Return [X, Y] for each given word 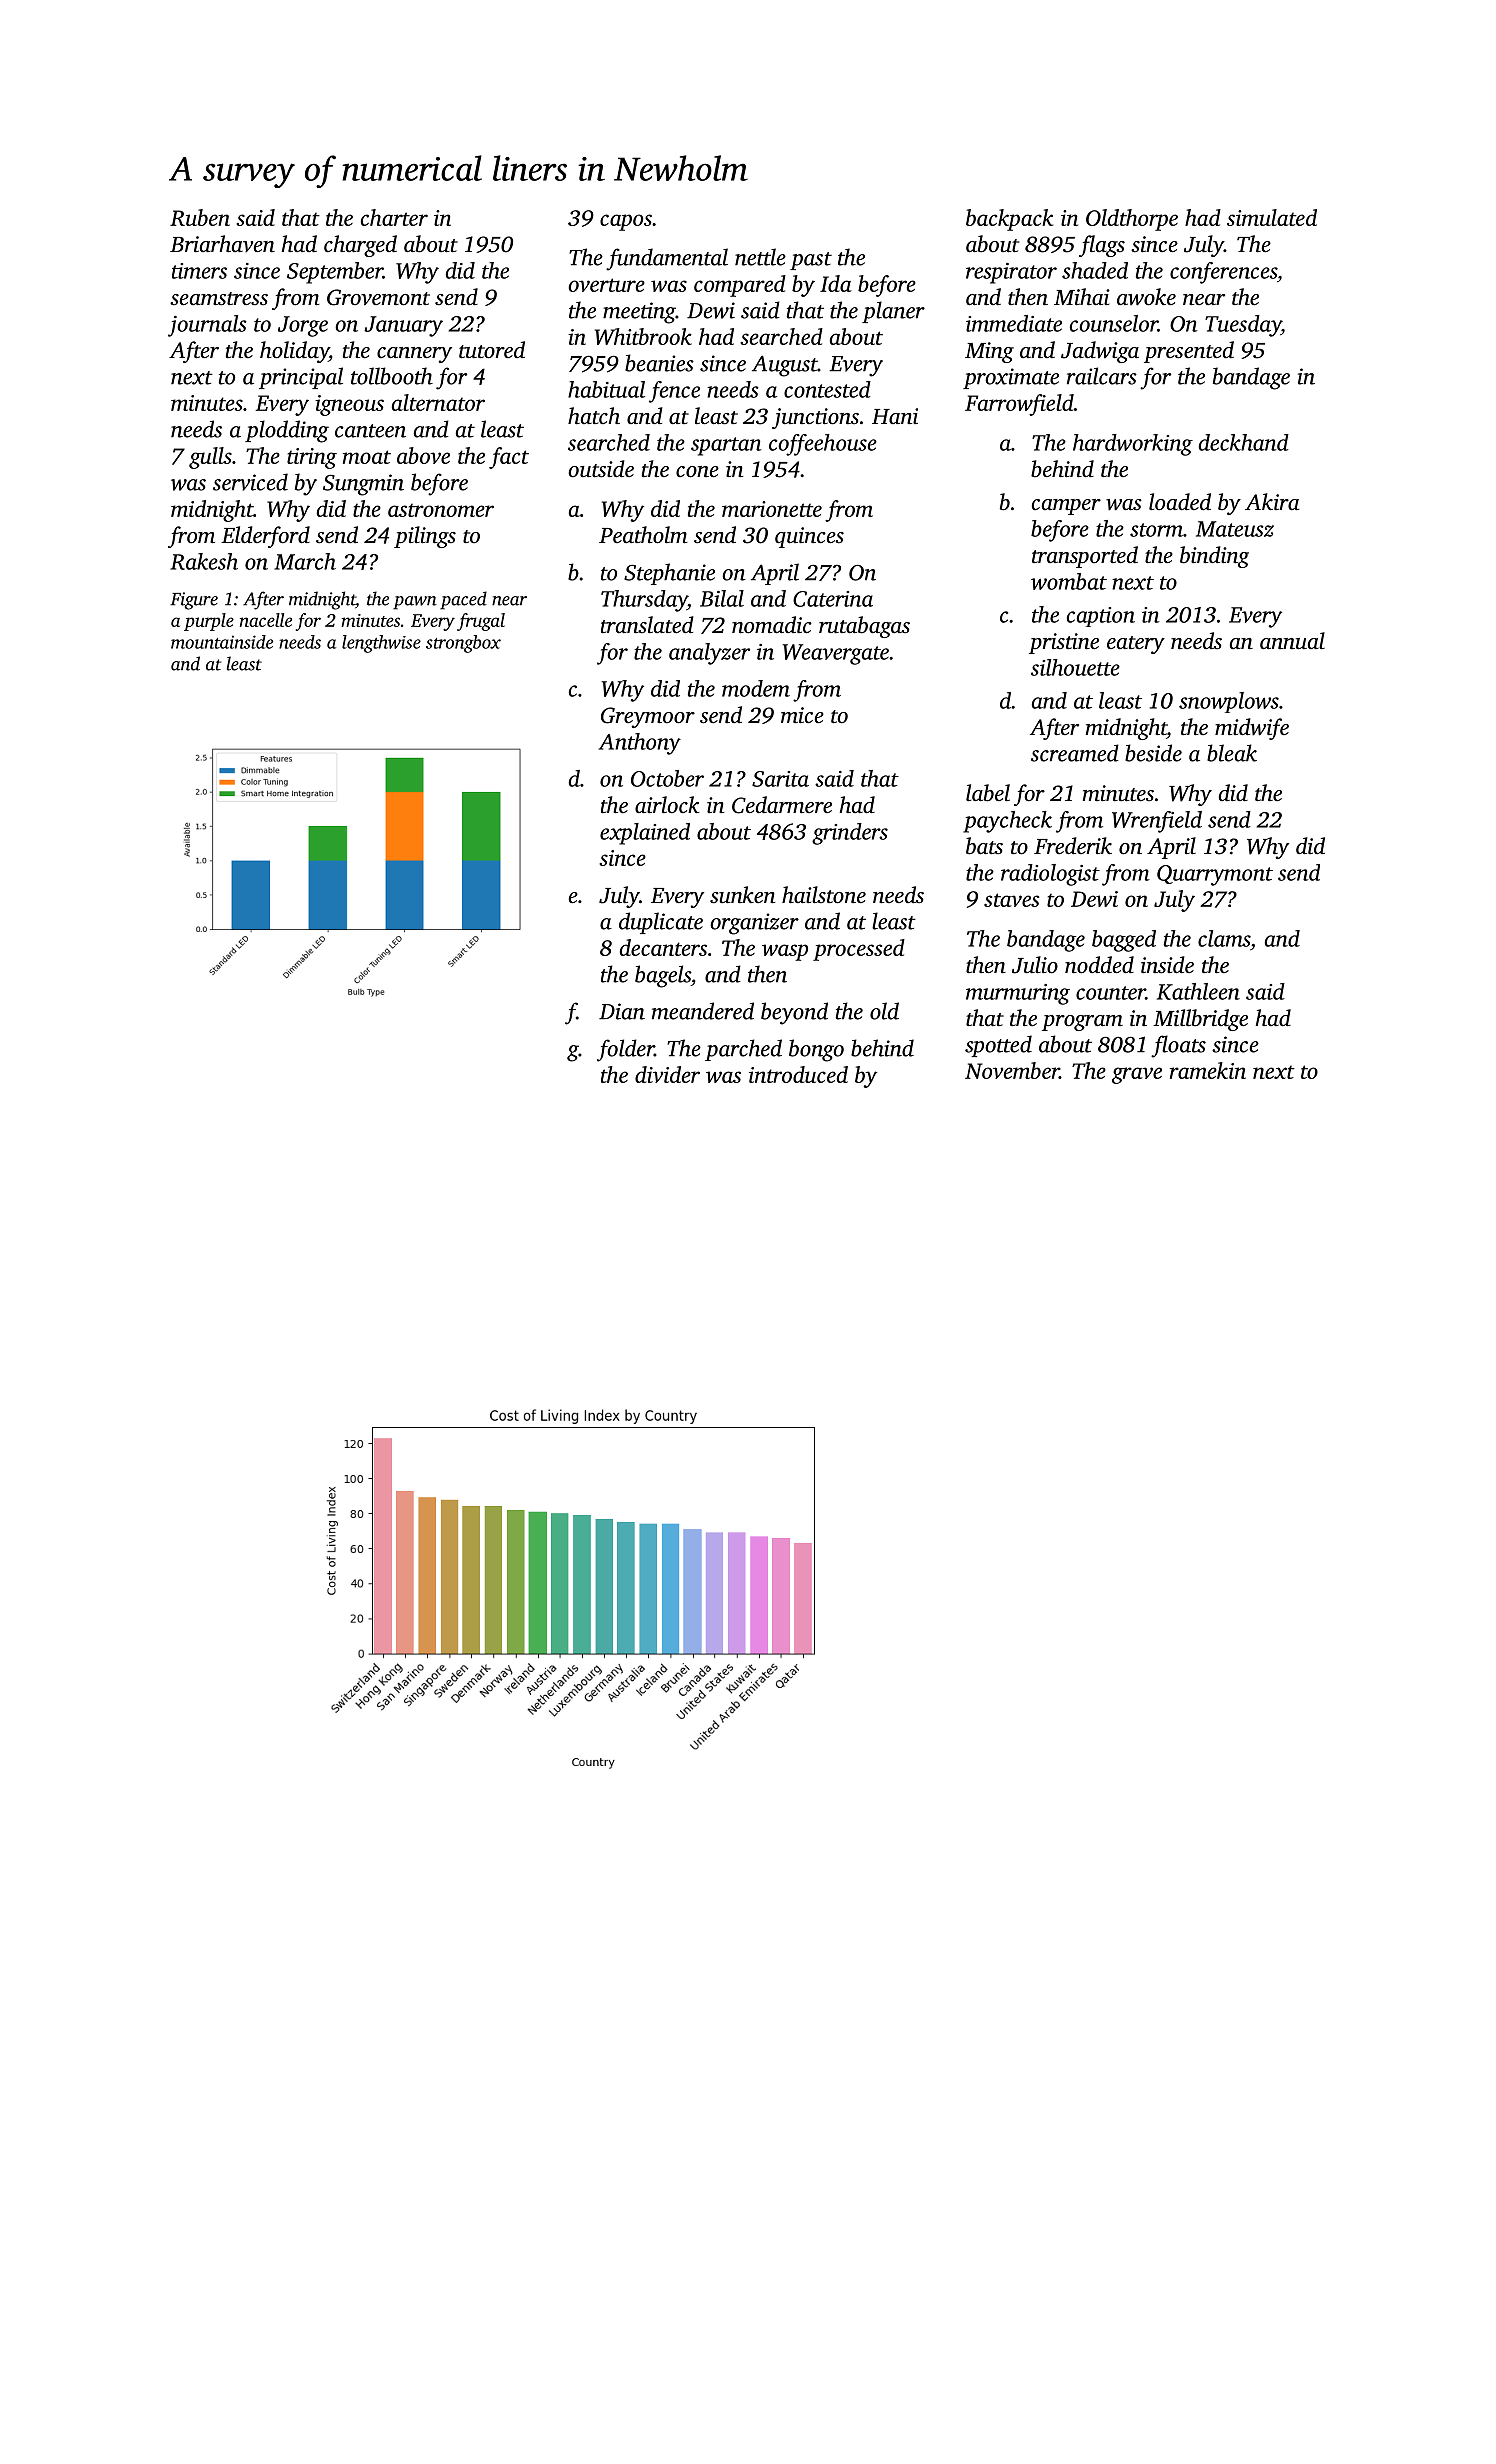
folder [625, 1050]
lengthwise [381, 644]
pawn [415, 603]
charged [360, 246]
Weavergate [835, 654]
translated [647, 625]
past [811, 261]
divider [667, 1074]
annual [1292, 641]
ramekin [1208, 1070]
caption [1101, 617]
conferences [1223, 273]
